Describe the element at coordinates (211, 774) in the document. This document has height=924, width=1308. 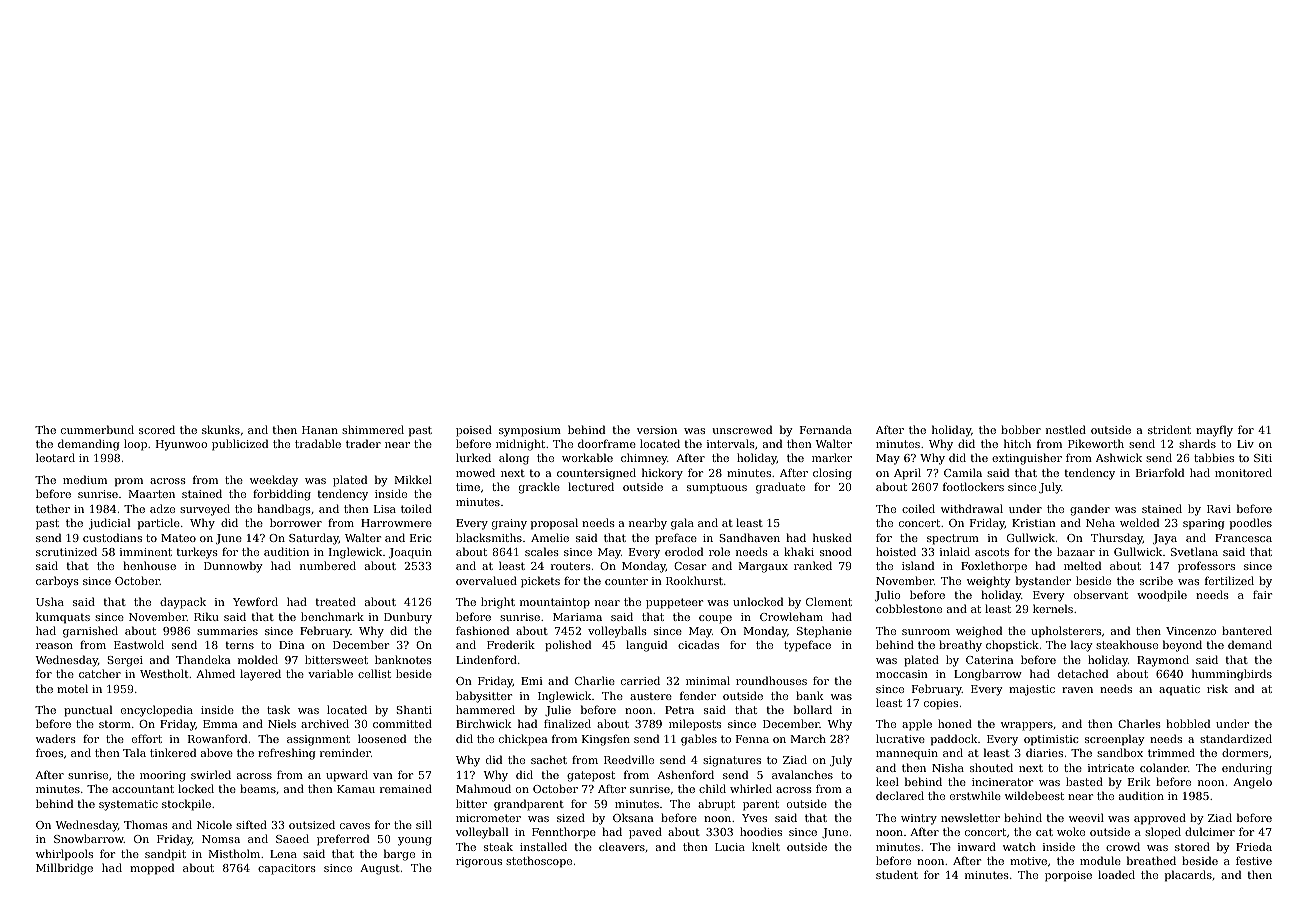
I see `swirled` at that location.
